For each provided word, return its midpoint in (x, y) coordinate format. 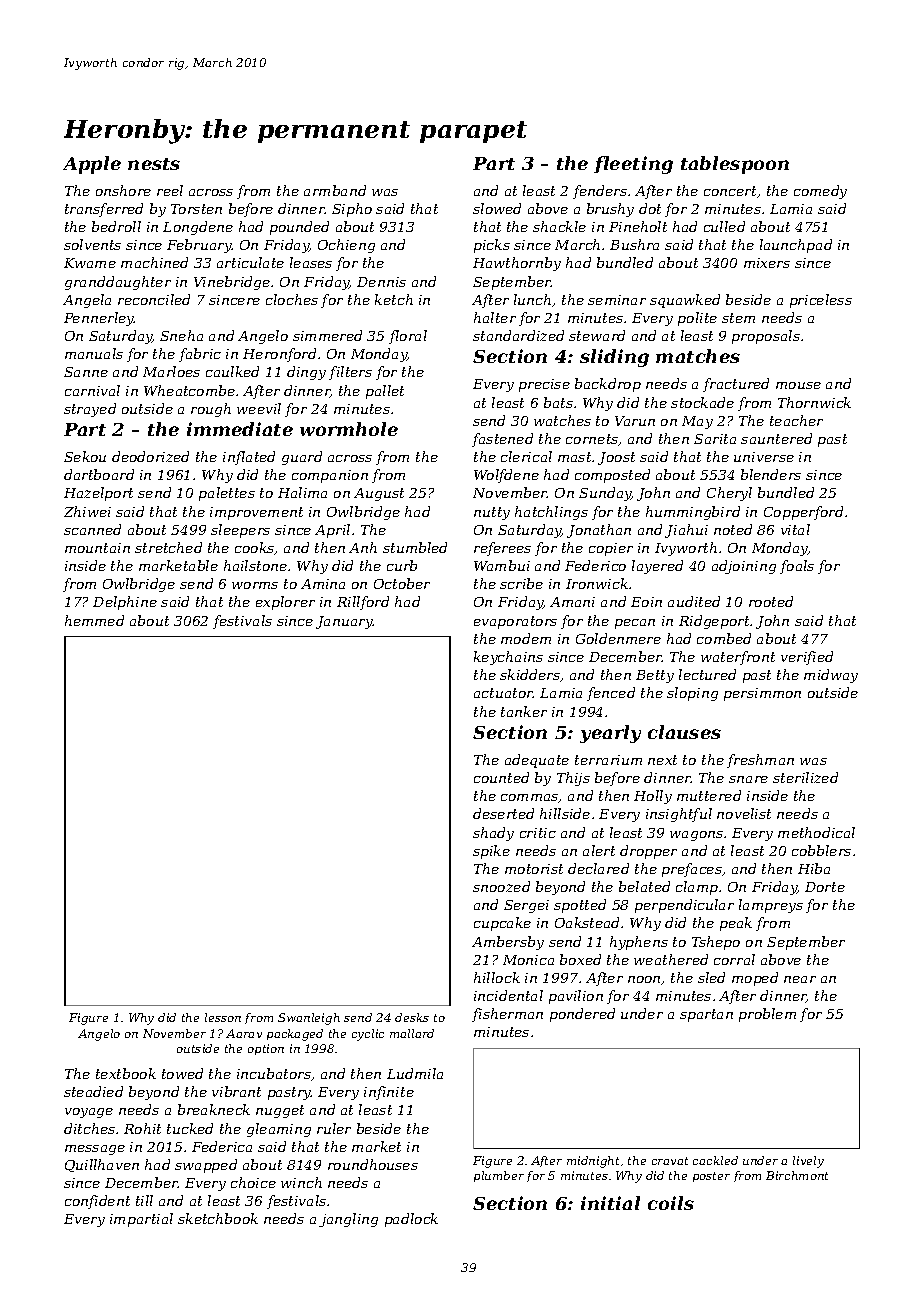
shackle (559, 226)
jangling (348, 1220)
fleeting (633, 165)
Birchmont (797, 1175)
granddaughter (118, 283)
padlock (411, 1220)
